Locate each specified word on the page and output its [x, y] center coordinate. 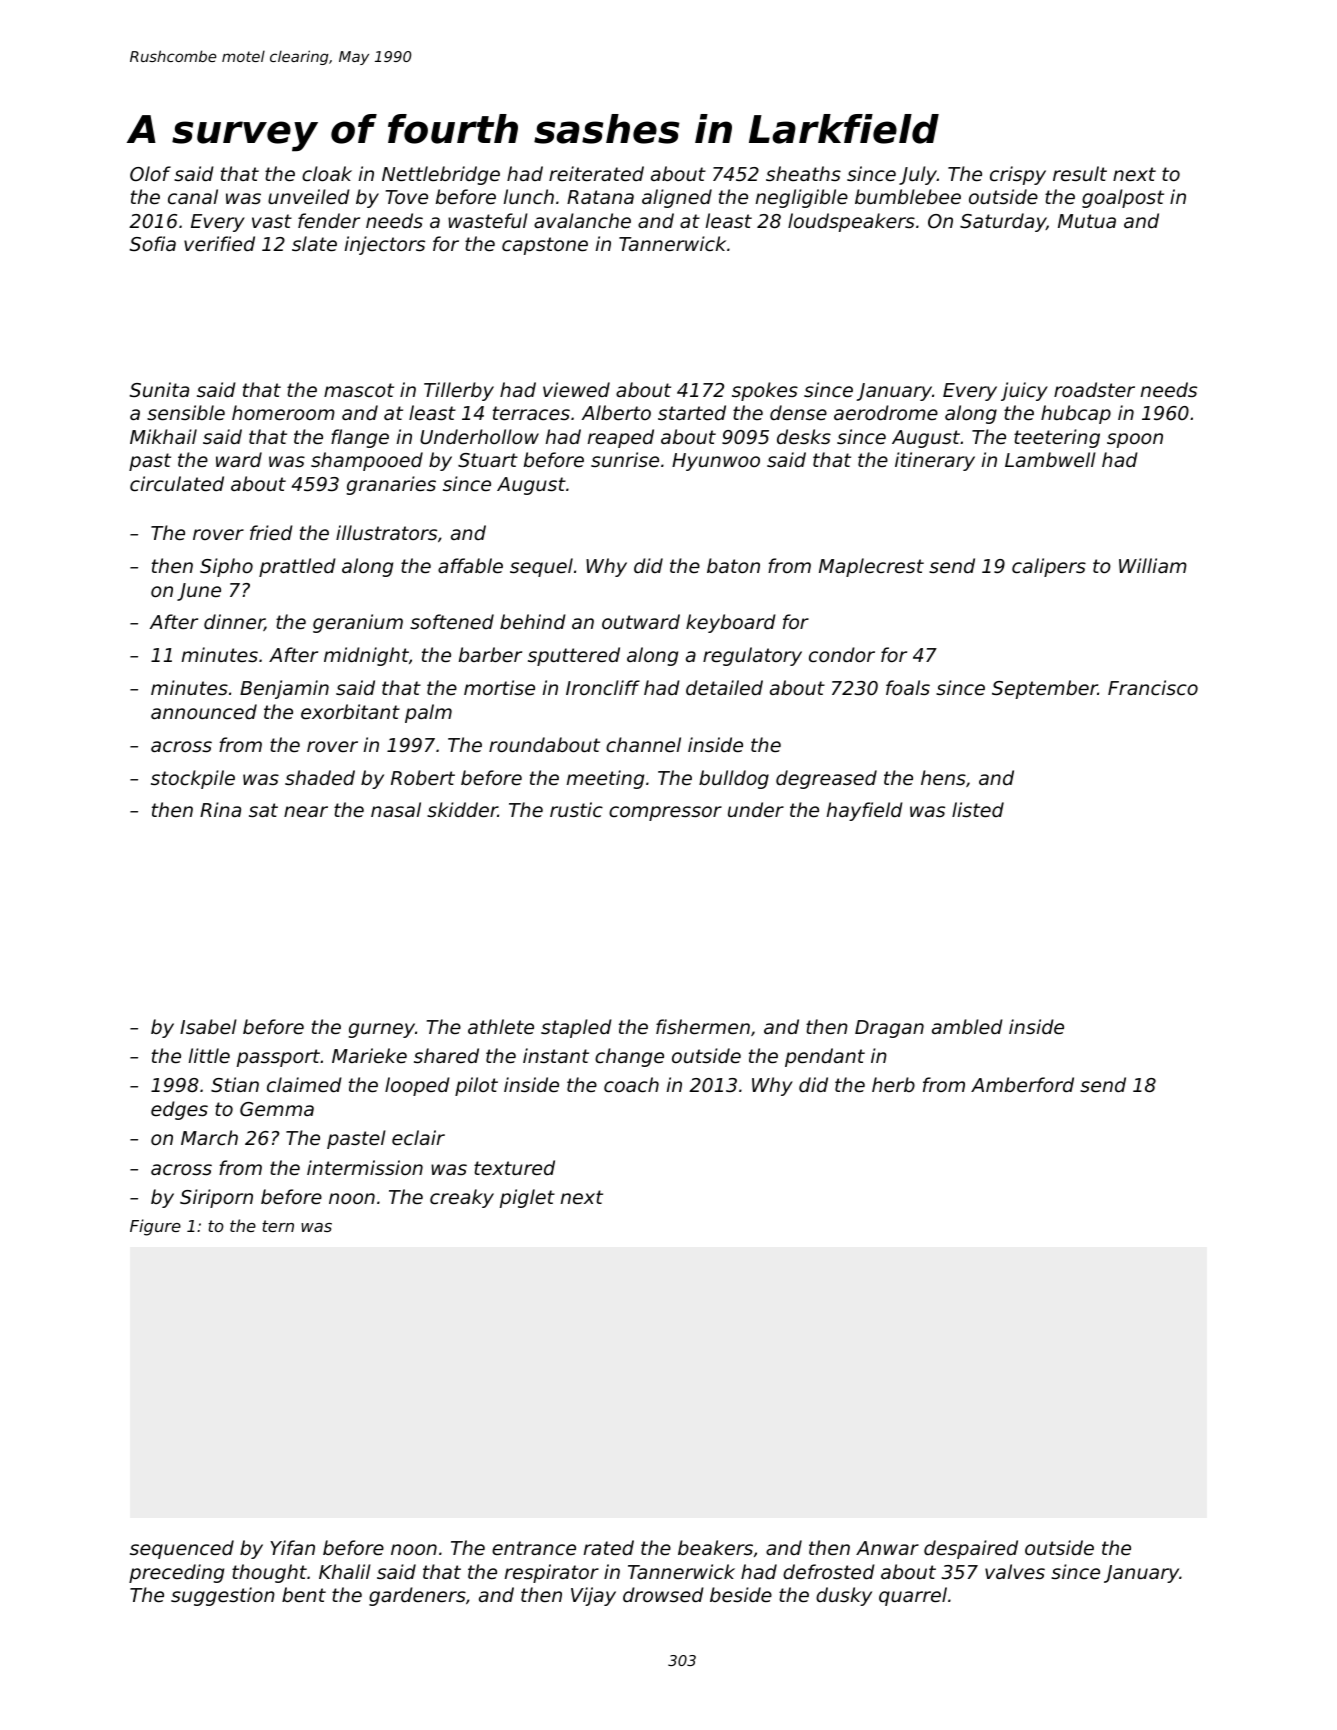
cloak [327, 173]
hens [943, 777]
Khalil [345, 1571]
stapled [576, 1028]
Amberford [1022, 1084]
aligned [677, 198]
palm [428, 713]
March [209, 1137]
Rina [220, 809]
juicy [1024, 391]
